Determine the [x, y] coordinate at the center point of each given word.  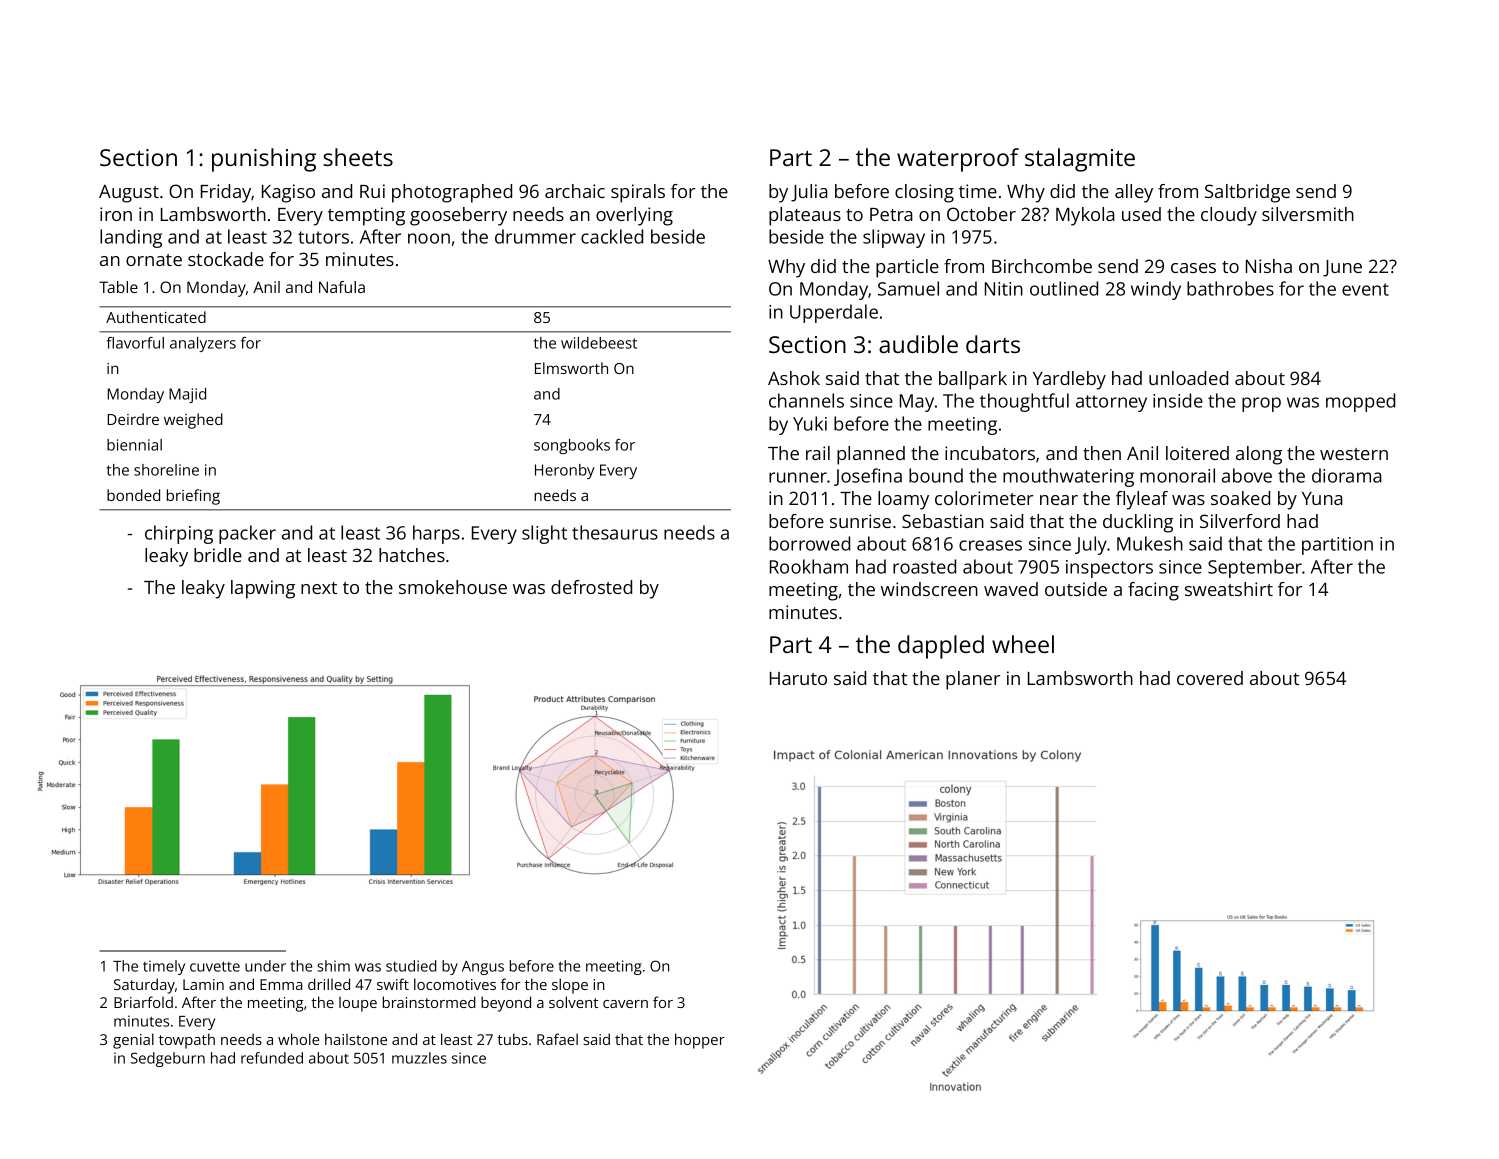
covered [1210, 678]
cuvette [215, 966]
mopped [1360, 402]
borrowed [809, 543]
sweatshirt [1229, 589]
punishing [264, 160]
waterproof [958, 160]
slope [570, 986]
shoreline [166, 470]
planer [973, 680]
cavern [625, 1004]
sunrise [860, 521]
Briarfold [143, 1002]
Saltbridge [1247, 193]
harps [436, 534]
